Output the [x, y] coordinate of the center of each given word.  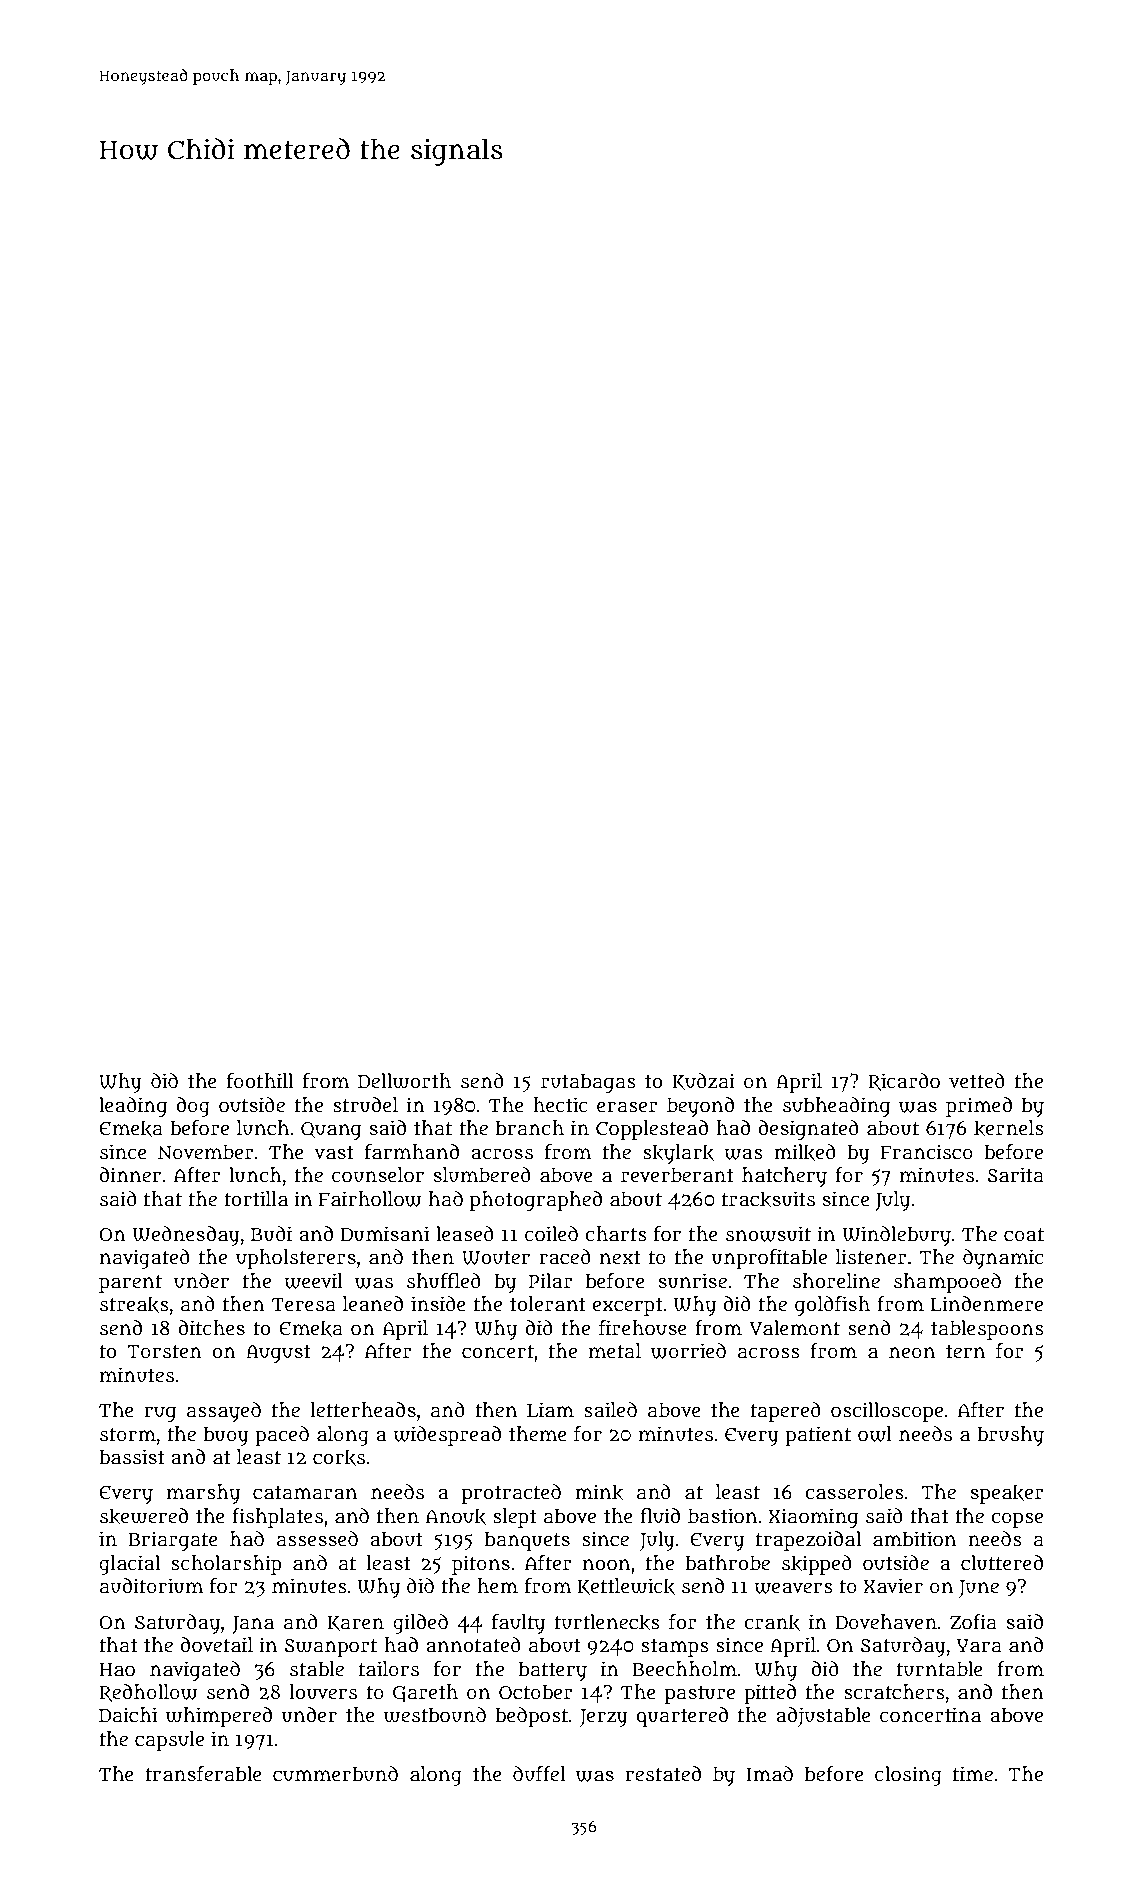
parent [130, 1284]
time [973, 1774]
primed [979, 1107]
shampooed [947, 1283]
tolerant [548, 1304]
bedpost [531, 1717]
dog [193, 1107]
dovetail [216, 1645]
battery [553, 1671]
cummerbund [335, 1774]
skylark [678, 1154]
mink [599, 1492]
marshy [203, 1494]
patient [818, 1436]
